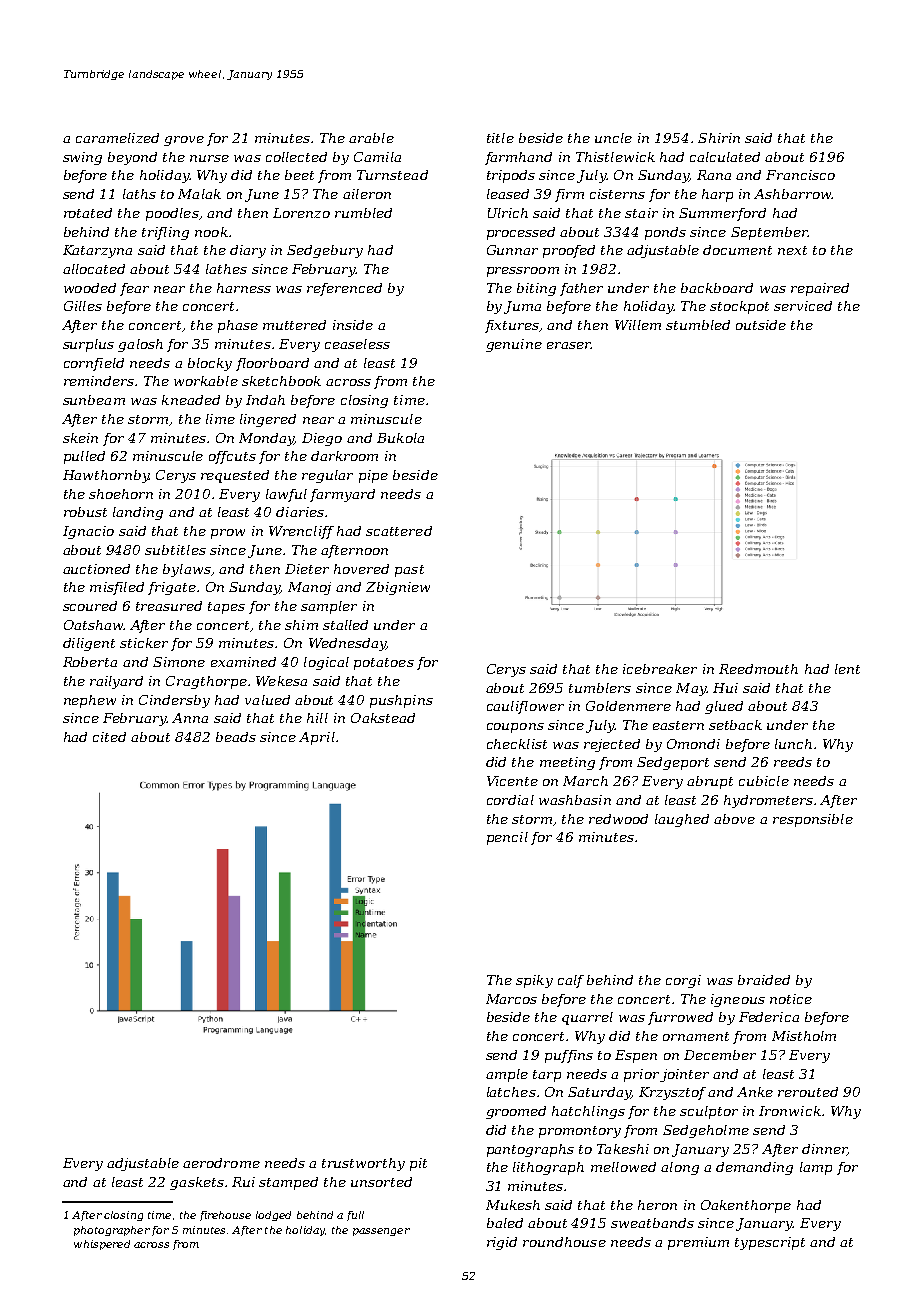  What do you see at coordinates (510, 800) in the image?
I see `cordial` at bounding box center [510, 800].
